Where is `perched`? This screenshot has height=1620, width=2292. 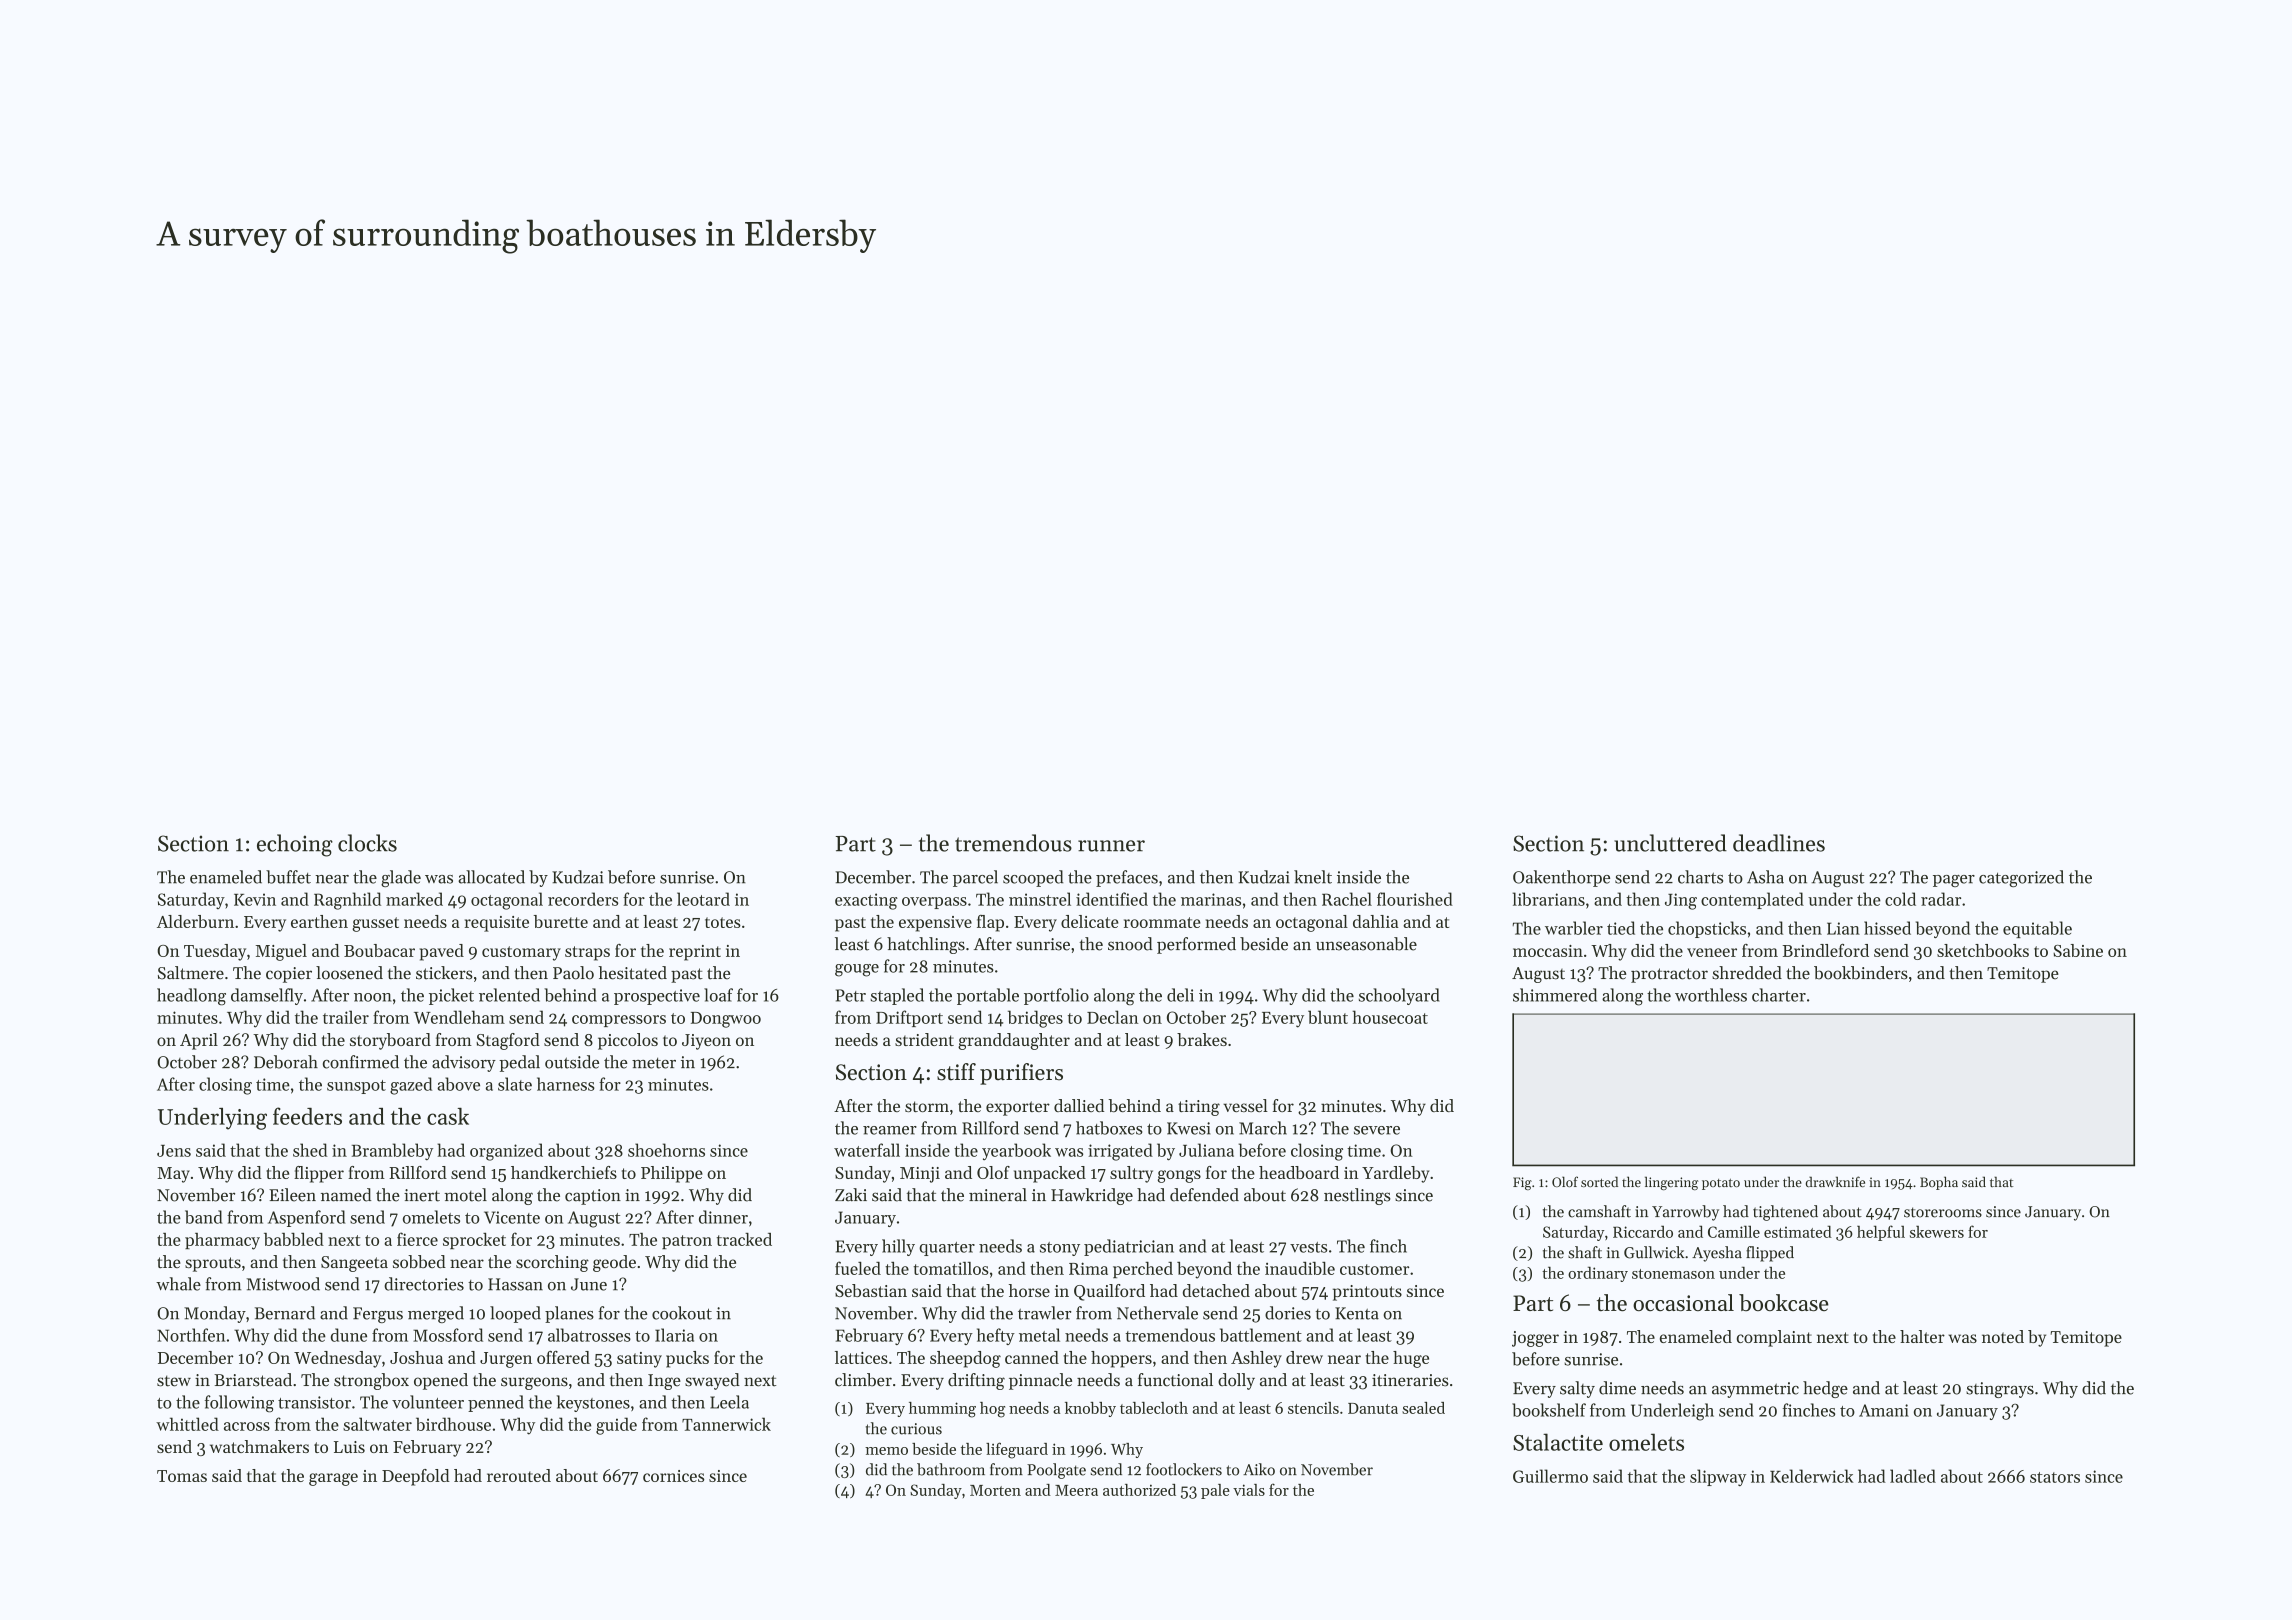 perched is located at coordinates (1143, 1270).
